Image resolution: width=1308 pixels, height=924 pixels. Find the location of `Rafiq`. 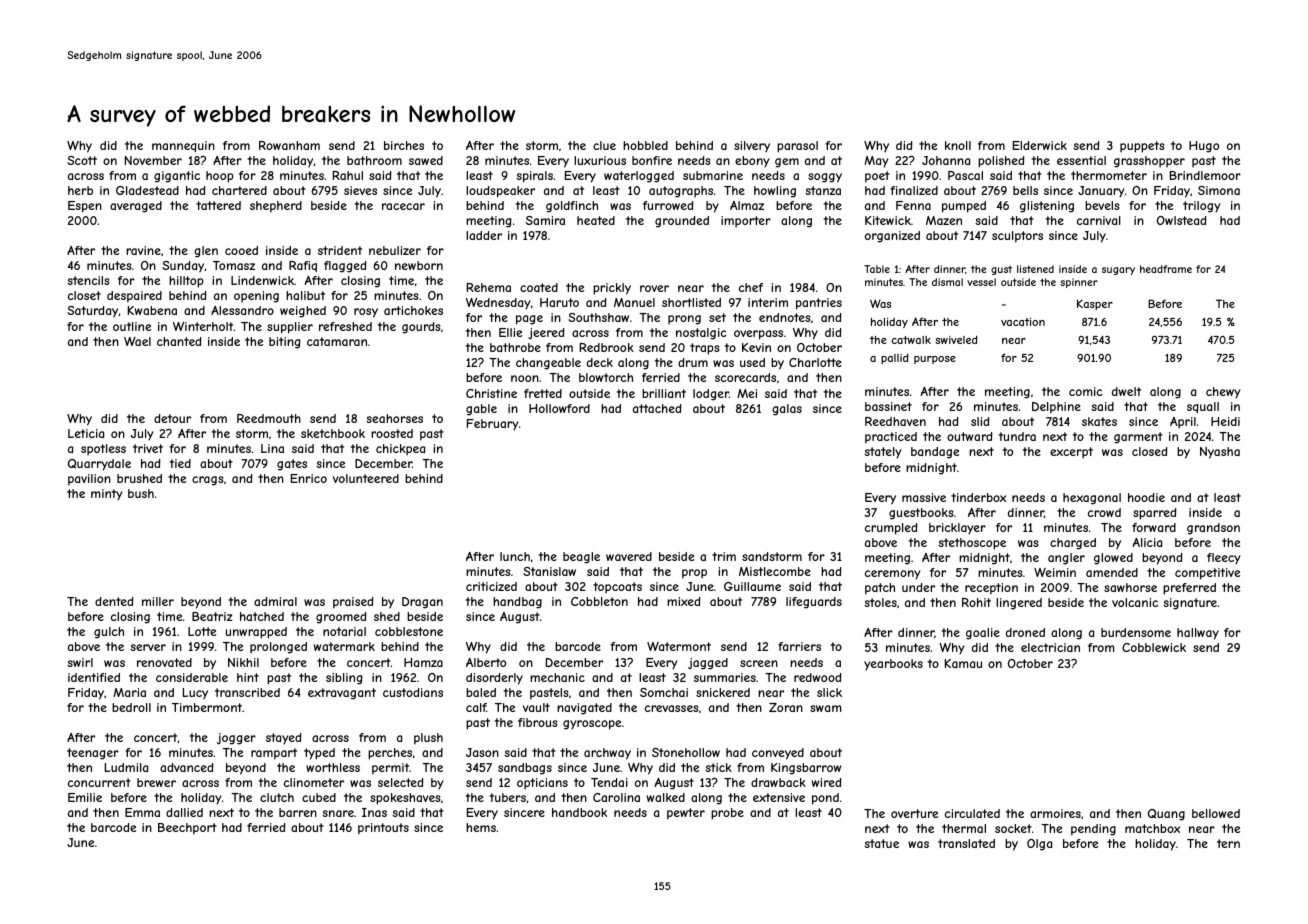

Rafiq is located at coordinates (303, 266).
